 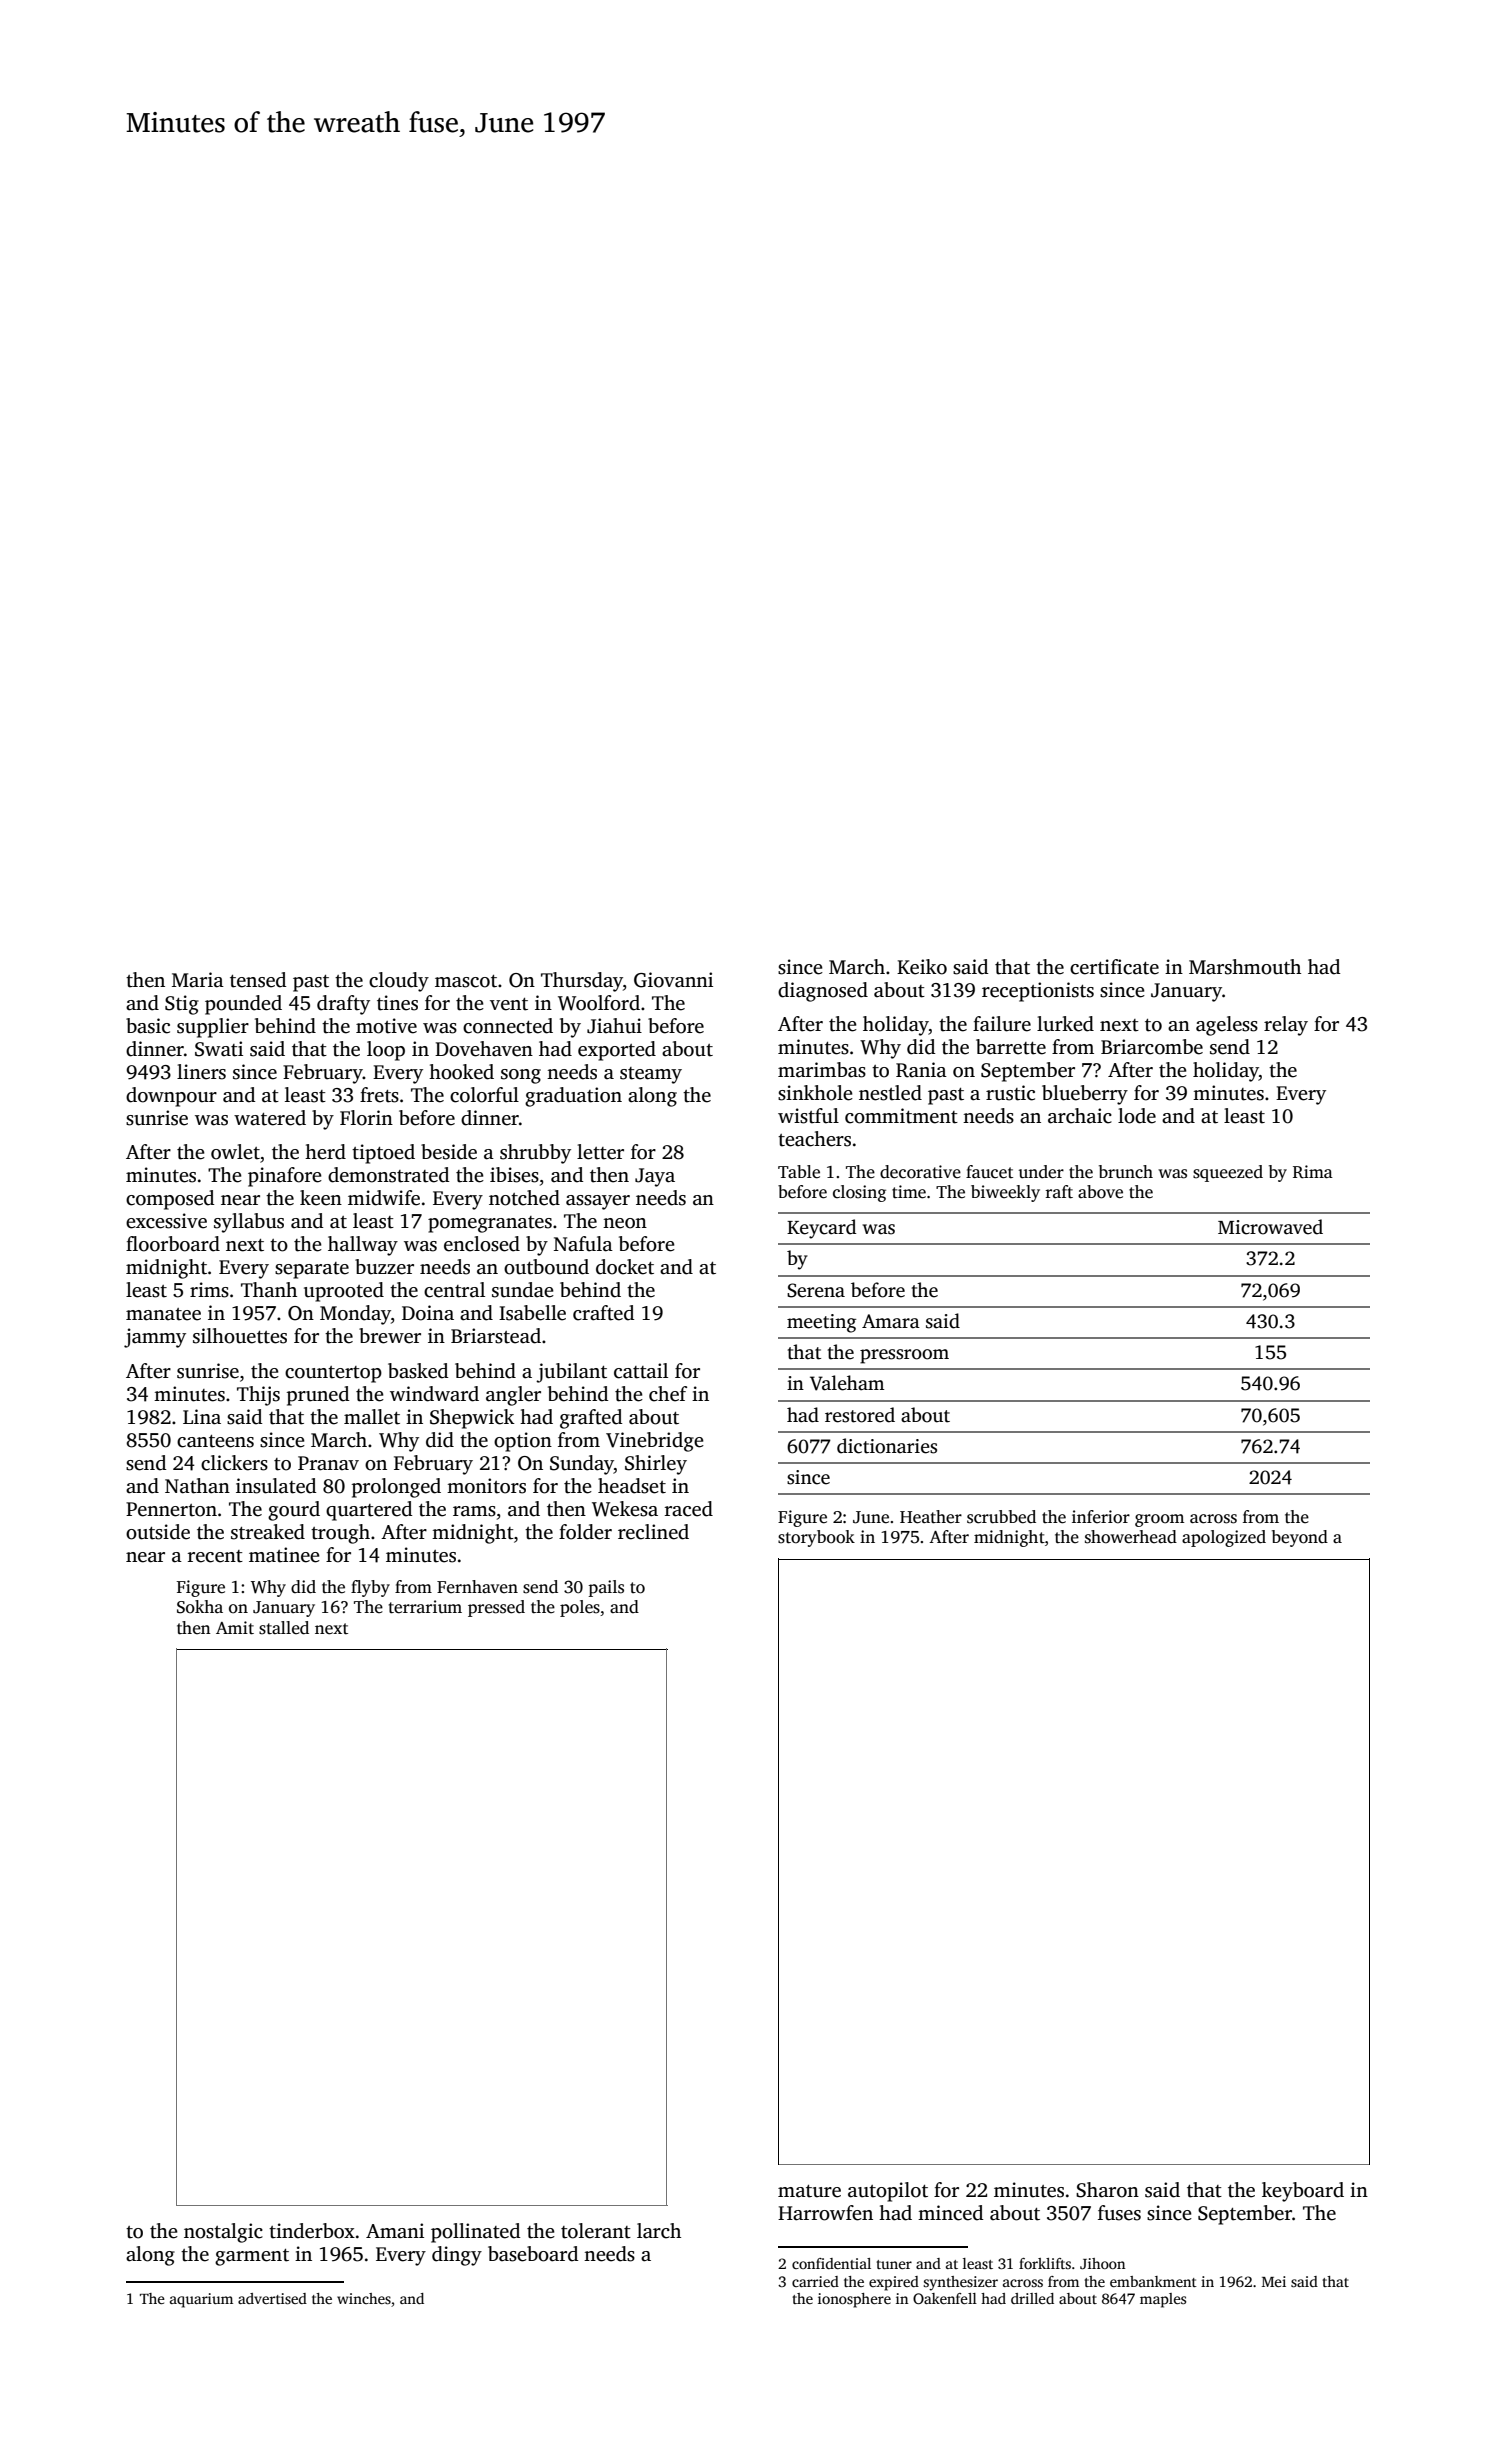 What do you see at coordinates (809, 2191) in the screenshot?
I see `mature` at bounding box center [809, 2191].
